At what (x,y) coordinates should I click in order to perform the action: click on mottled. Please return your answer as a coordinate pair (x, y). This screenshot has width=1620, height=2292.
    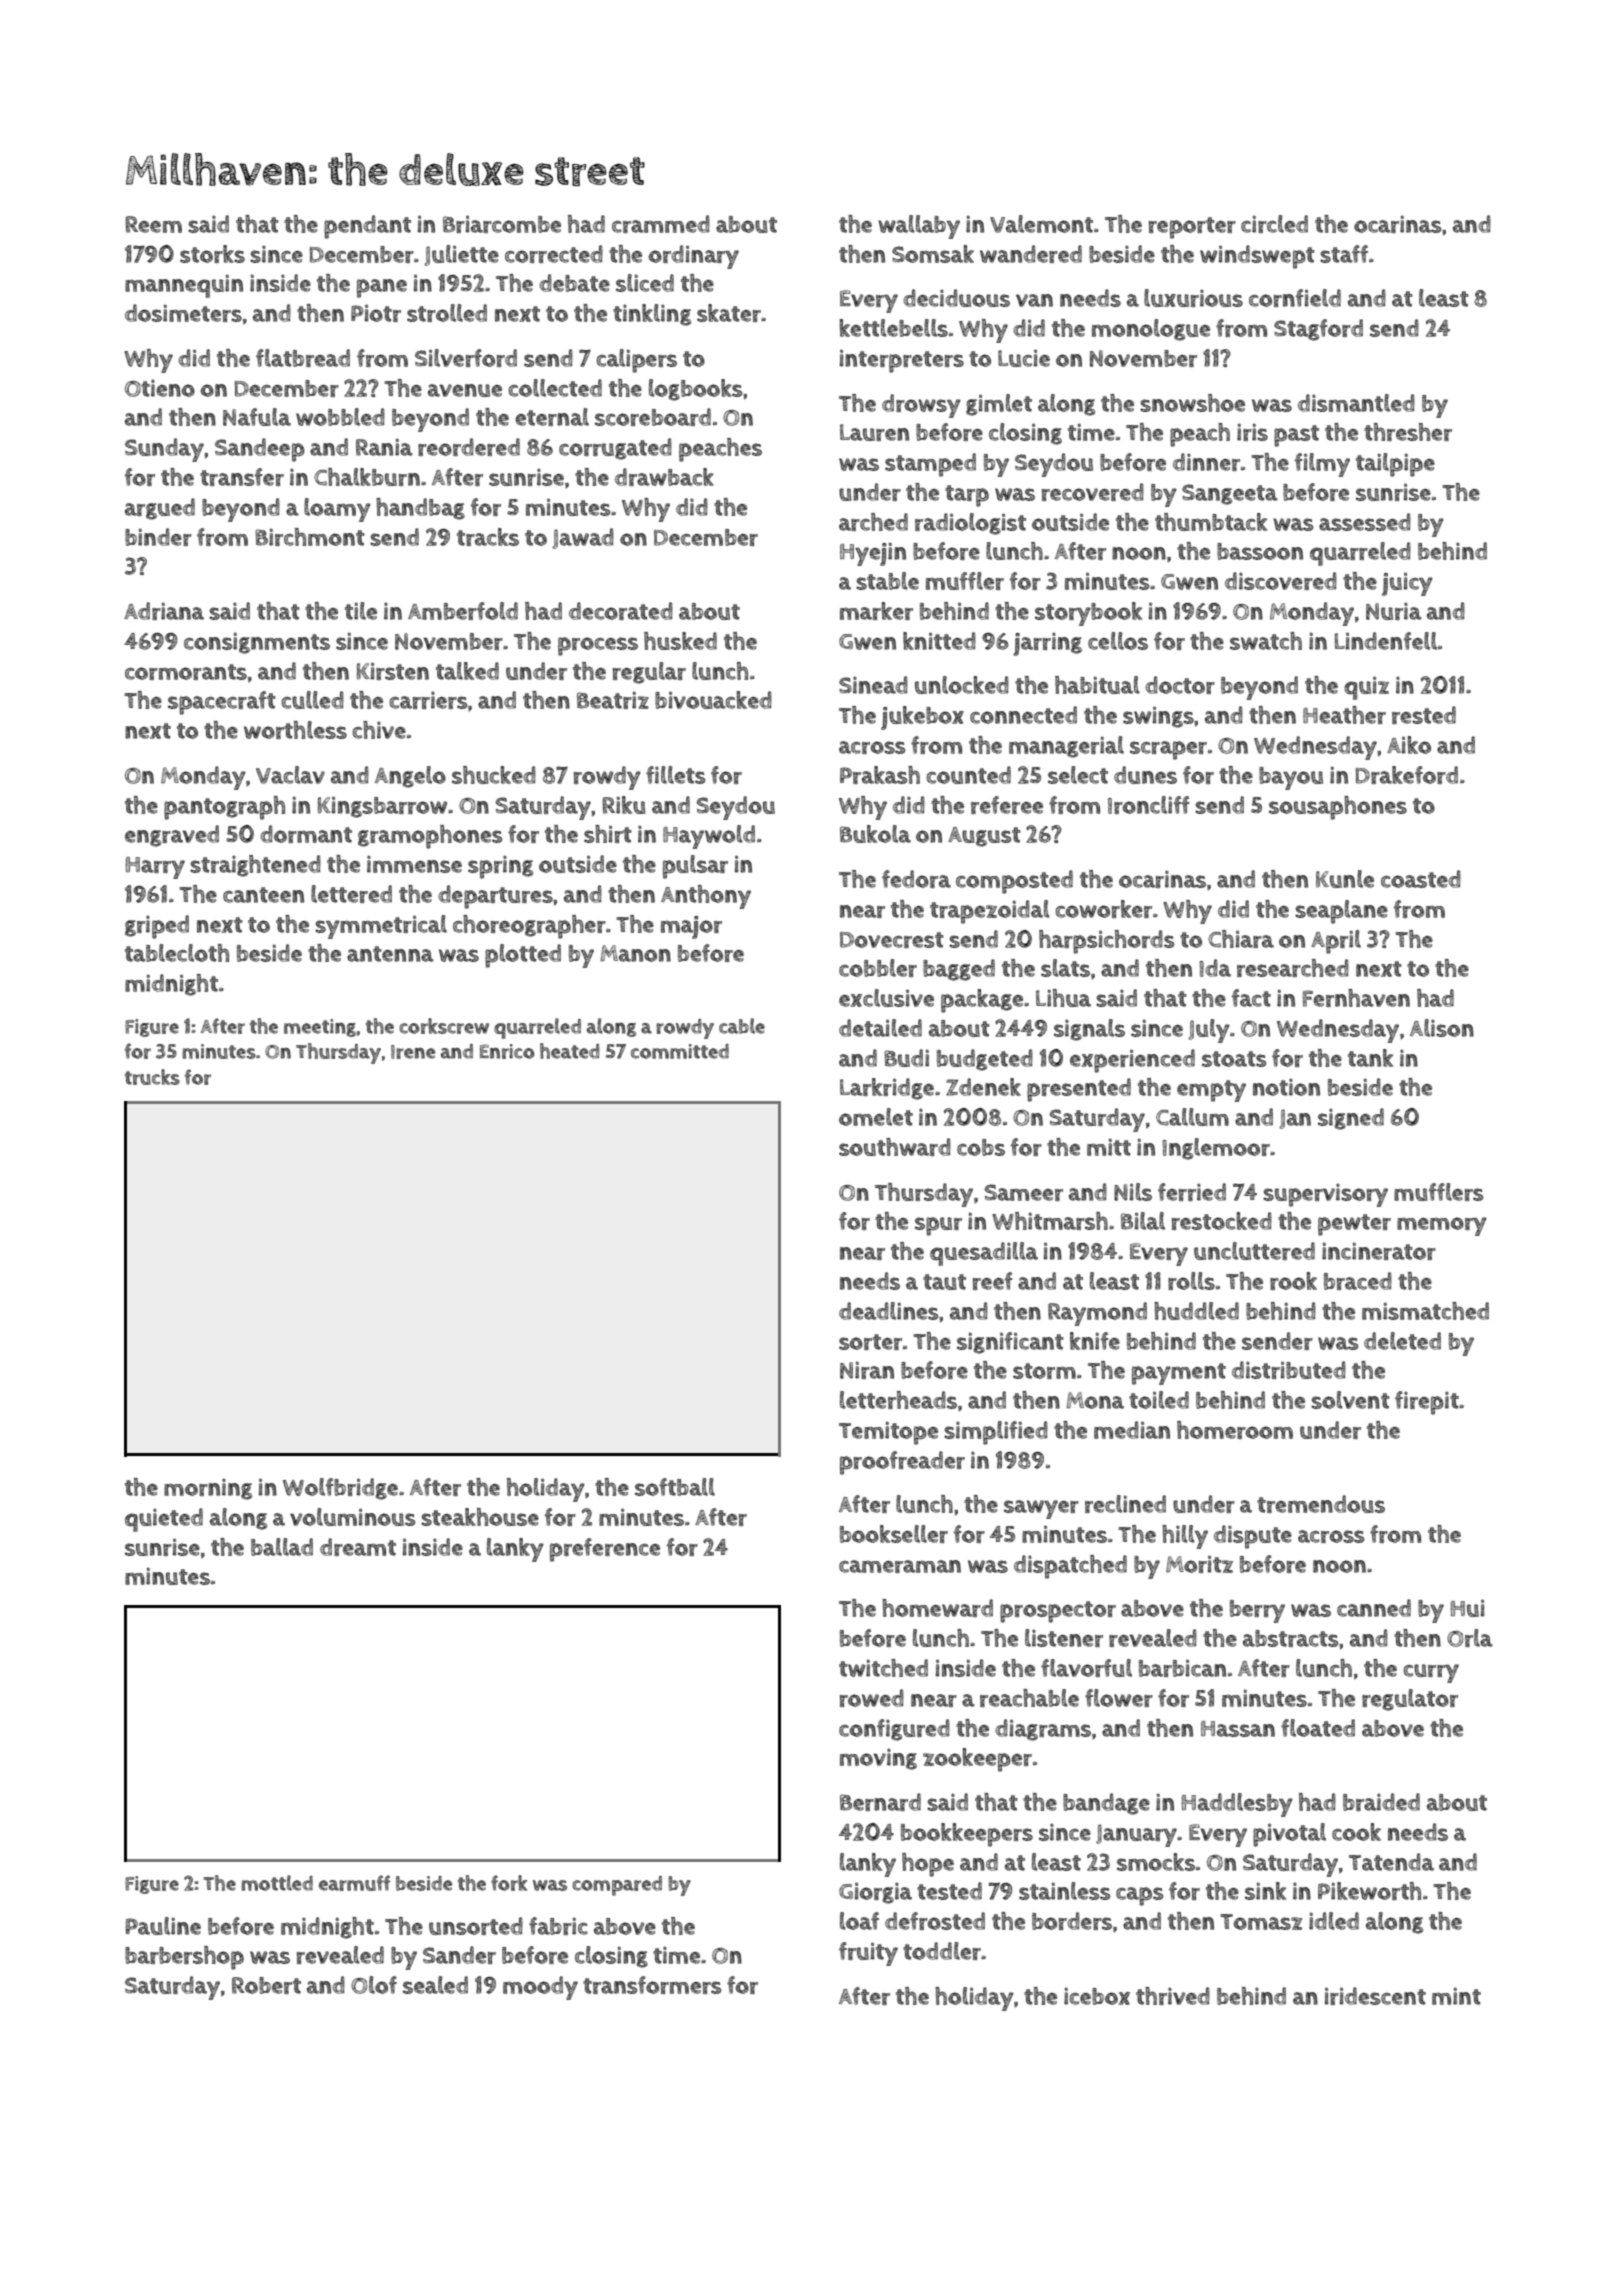
    Looking at the image, I should click on (277, 1883).
